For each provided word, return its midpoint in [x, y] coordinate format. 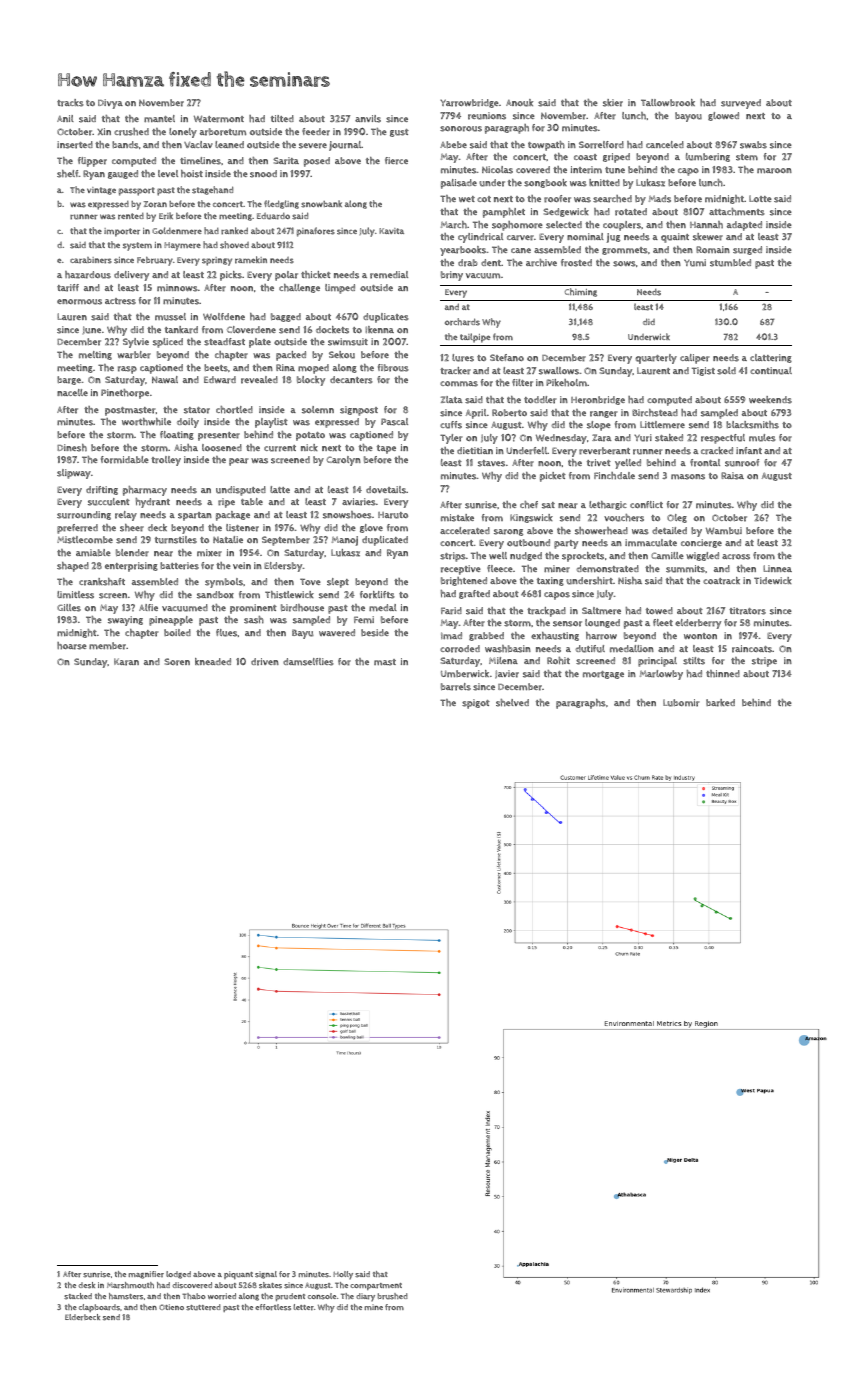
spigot [476, 704]
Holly [343, 1275]
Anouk [519, 103]
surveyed [741, 104]
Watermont [219, 119]
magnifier [146, 1275]
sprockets [583, 557]
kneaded [213, 661]
